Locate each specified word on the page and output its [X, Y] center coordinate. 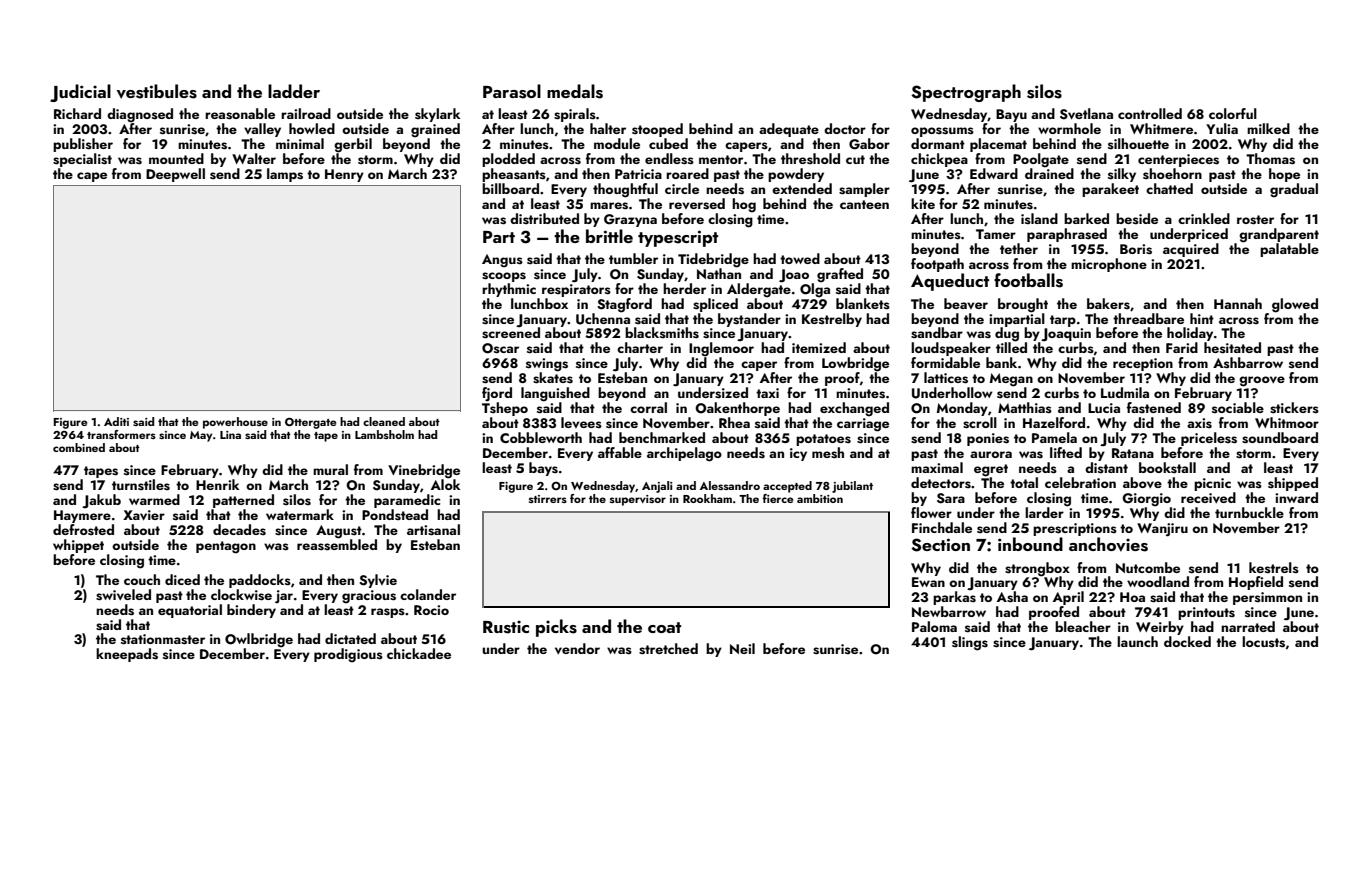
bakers [1108, 304]
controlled [1150, 113]
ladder [294, 91]
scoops [504, 277]
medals [575, 91]
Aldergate [759, 289]
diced [182, 579]
